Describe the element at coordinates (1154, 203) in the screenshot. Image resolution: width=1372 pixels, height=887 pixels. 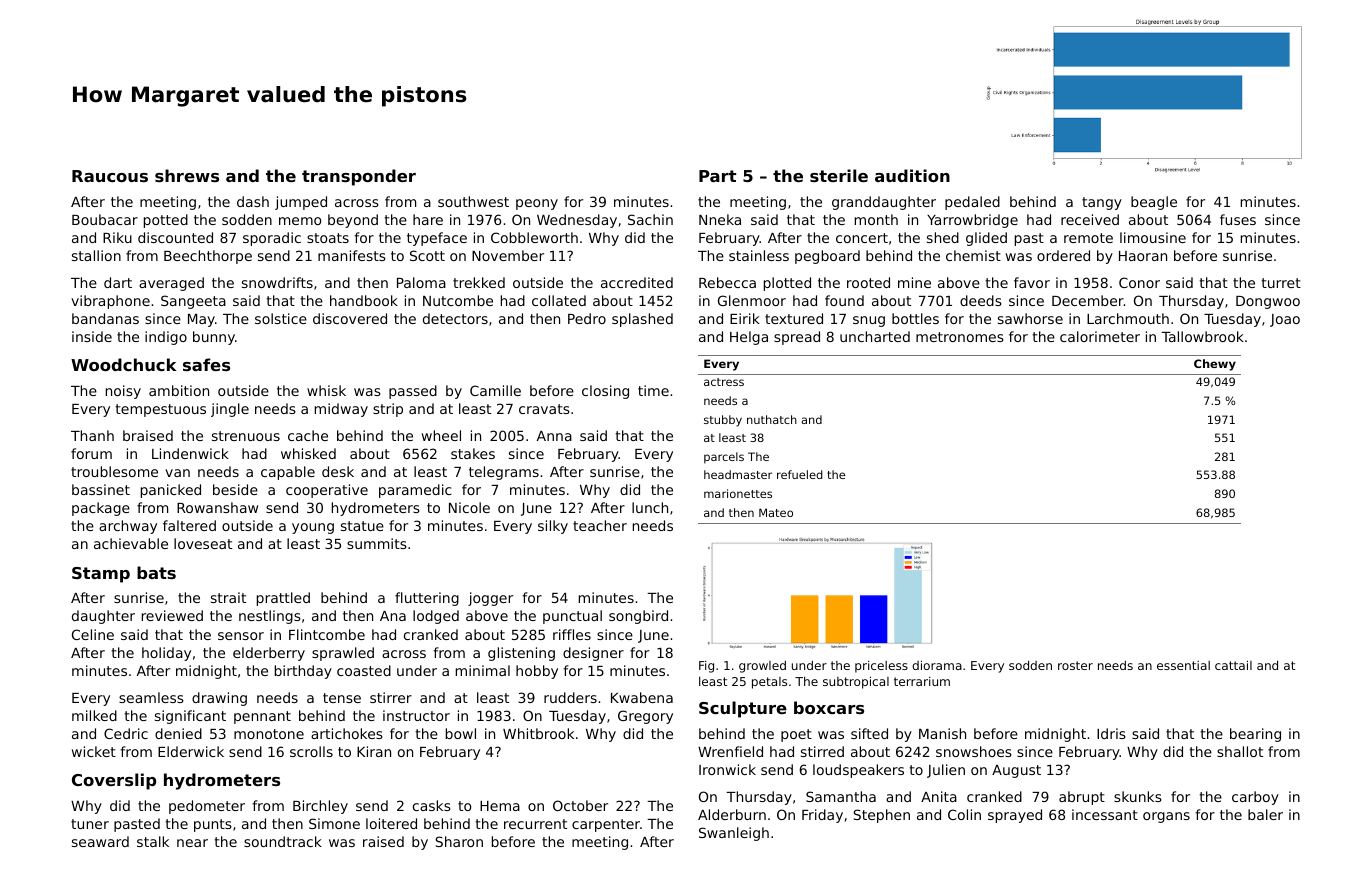
I see `beagle` at that location.
